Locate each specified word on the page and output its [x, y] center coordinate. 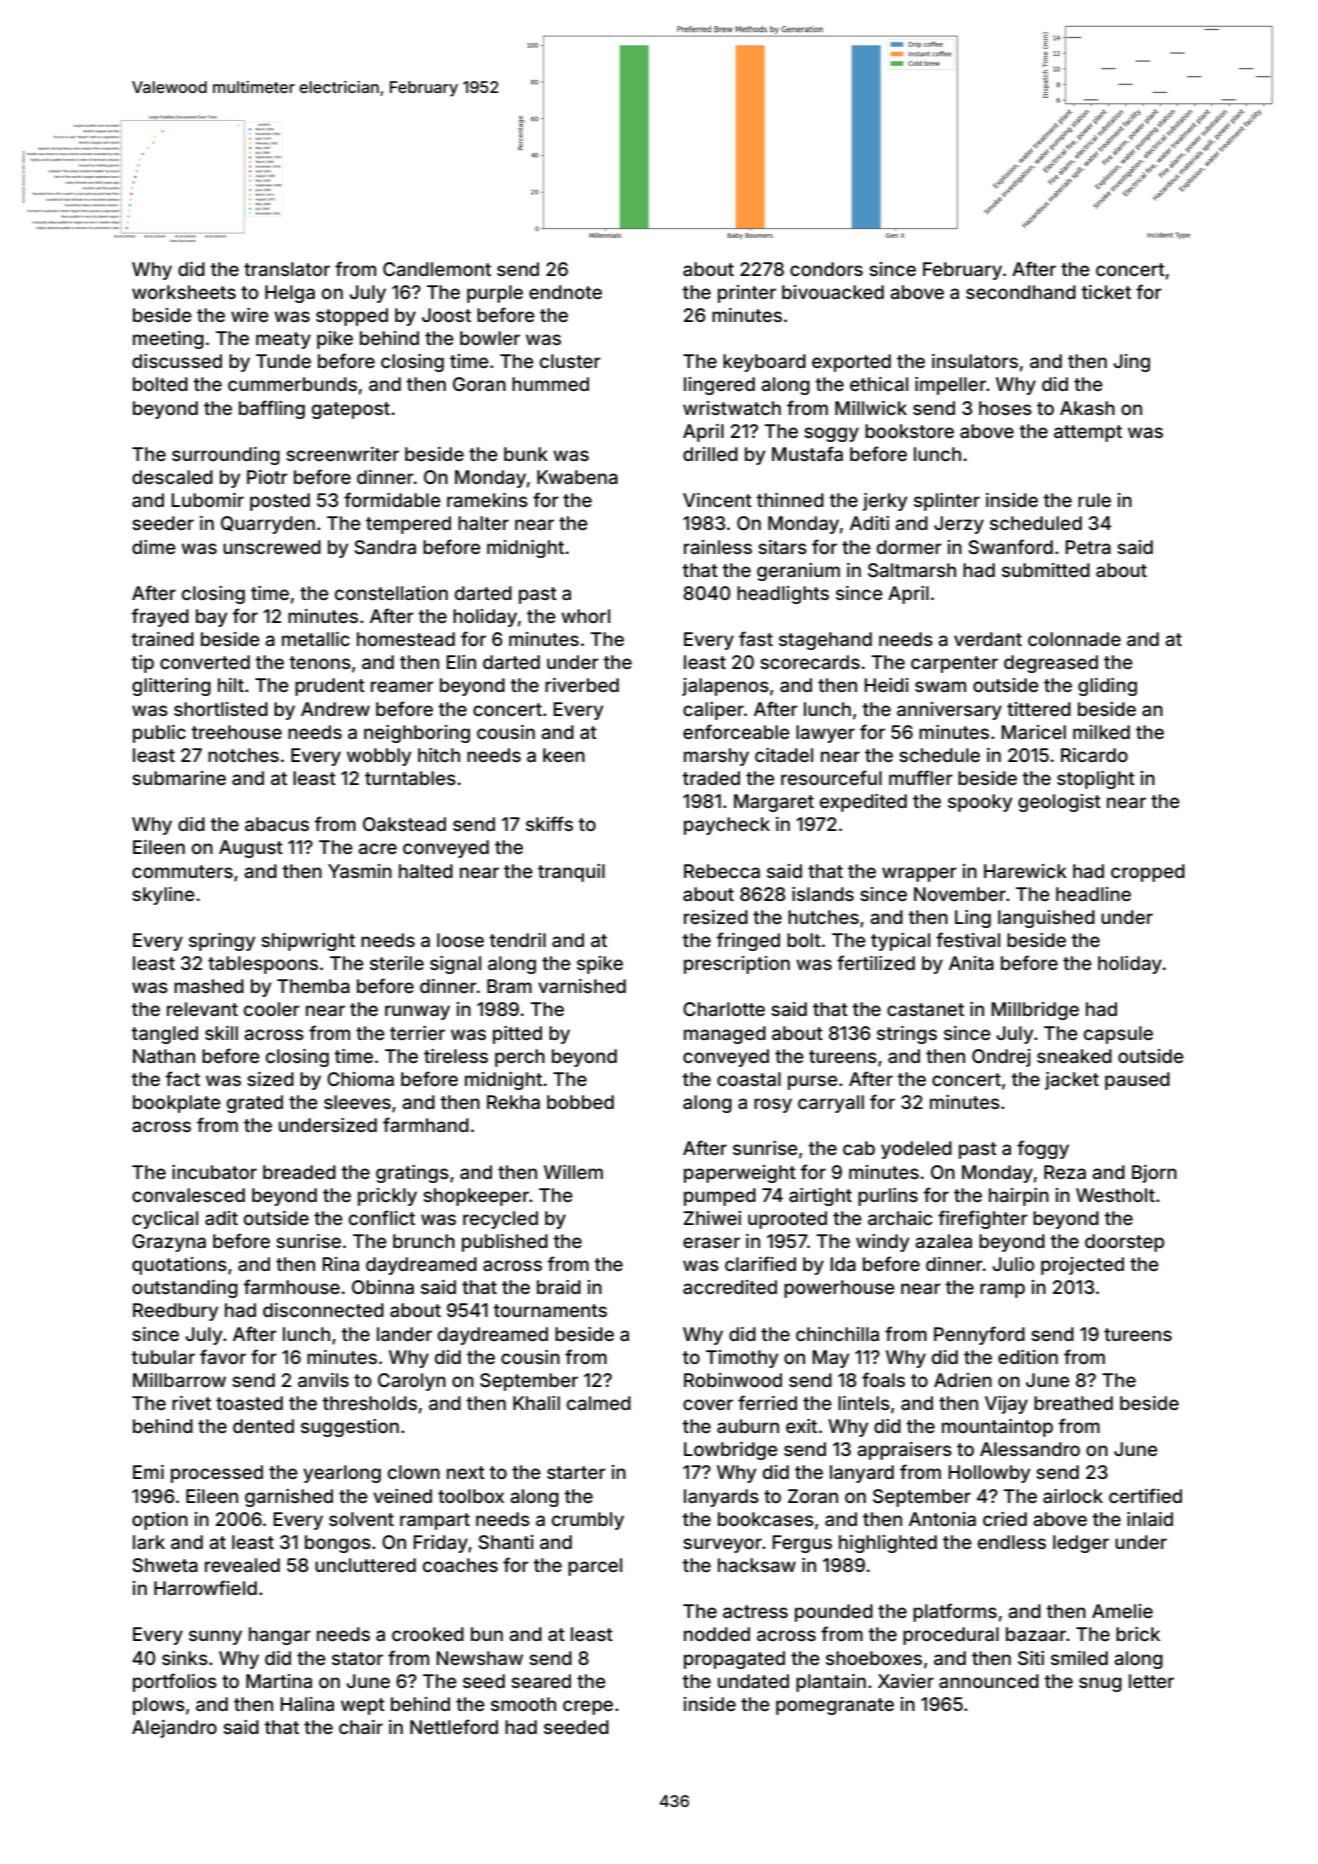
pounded [834, 1613]
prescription [737, 965]
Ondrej [1001, 1058]
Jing [1131, 363]
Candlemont [437, 269]
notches [243, 755]
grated [255, 1104]
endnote [565, 292]
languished [1046, 919]
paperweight [740, 1174]
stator [357, 1658]
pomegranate [835, 1706]
